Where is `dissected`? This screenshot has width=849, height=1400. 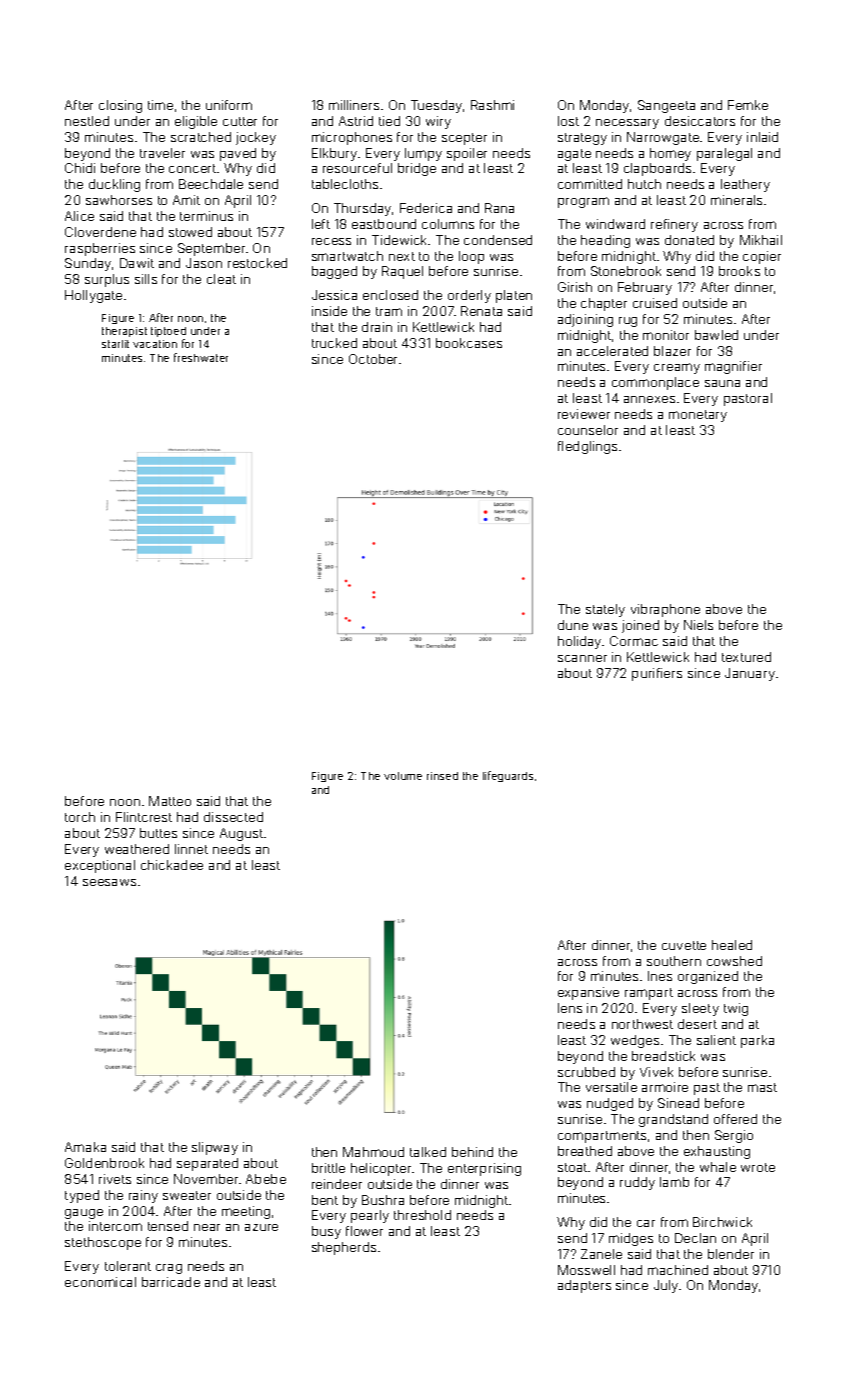
dissected is located at coordinates (233, 817).
